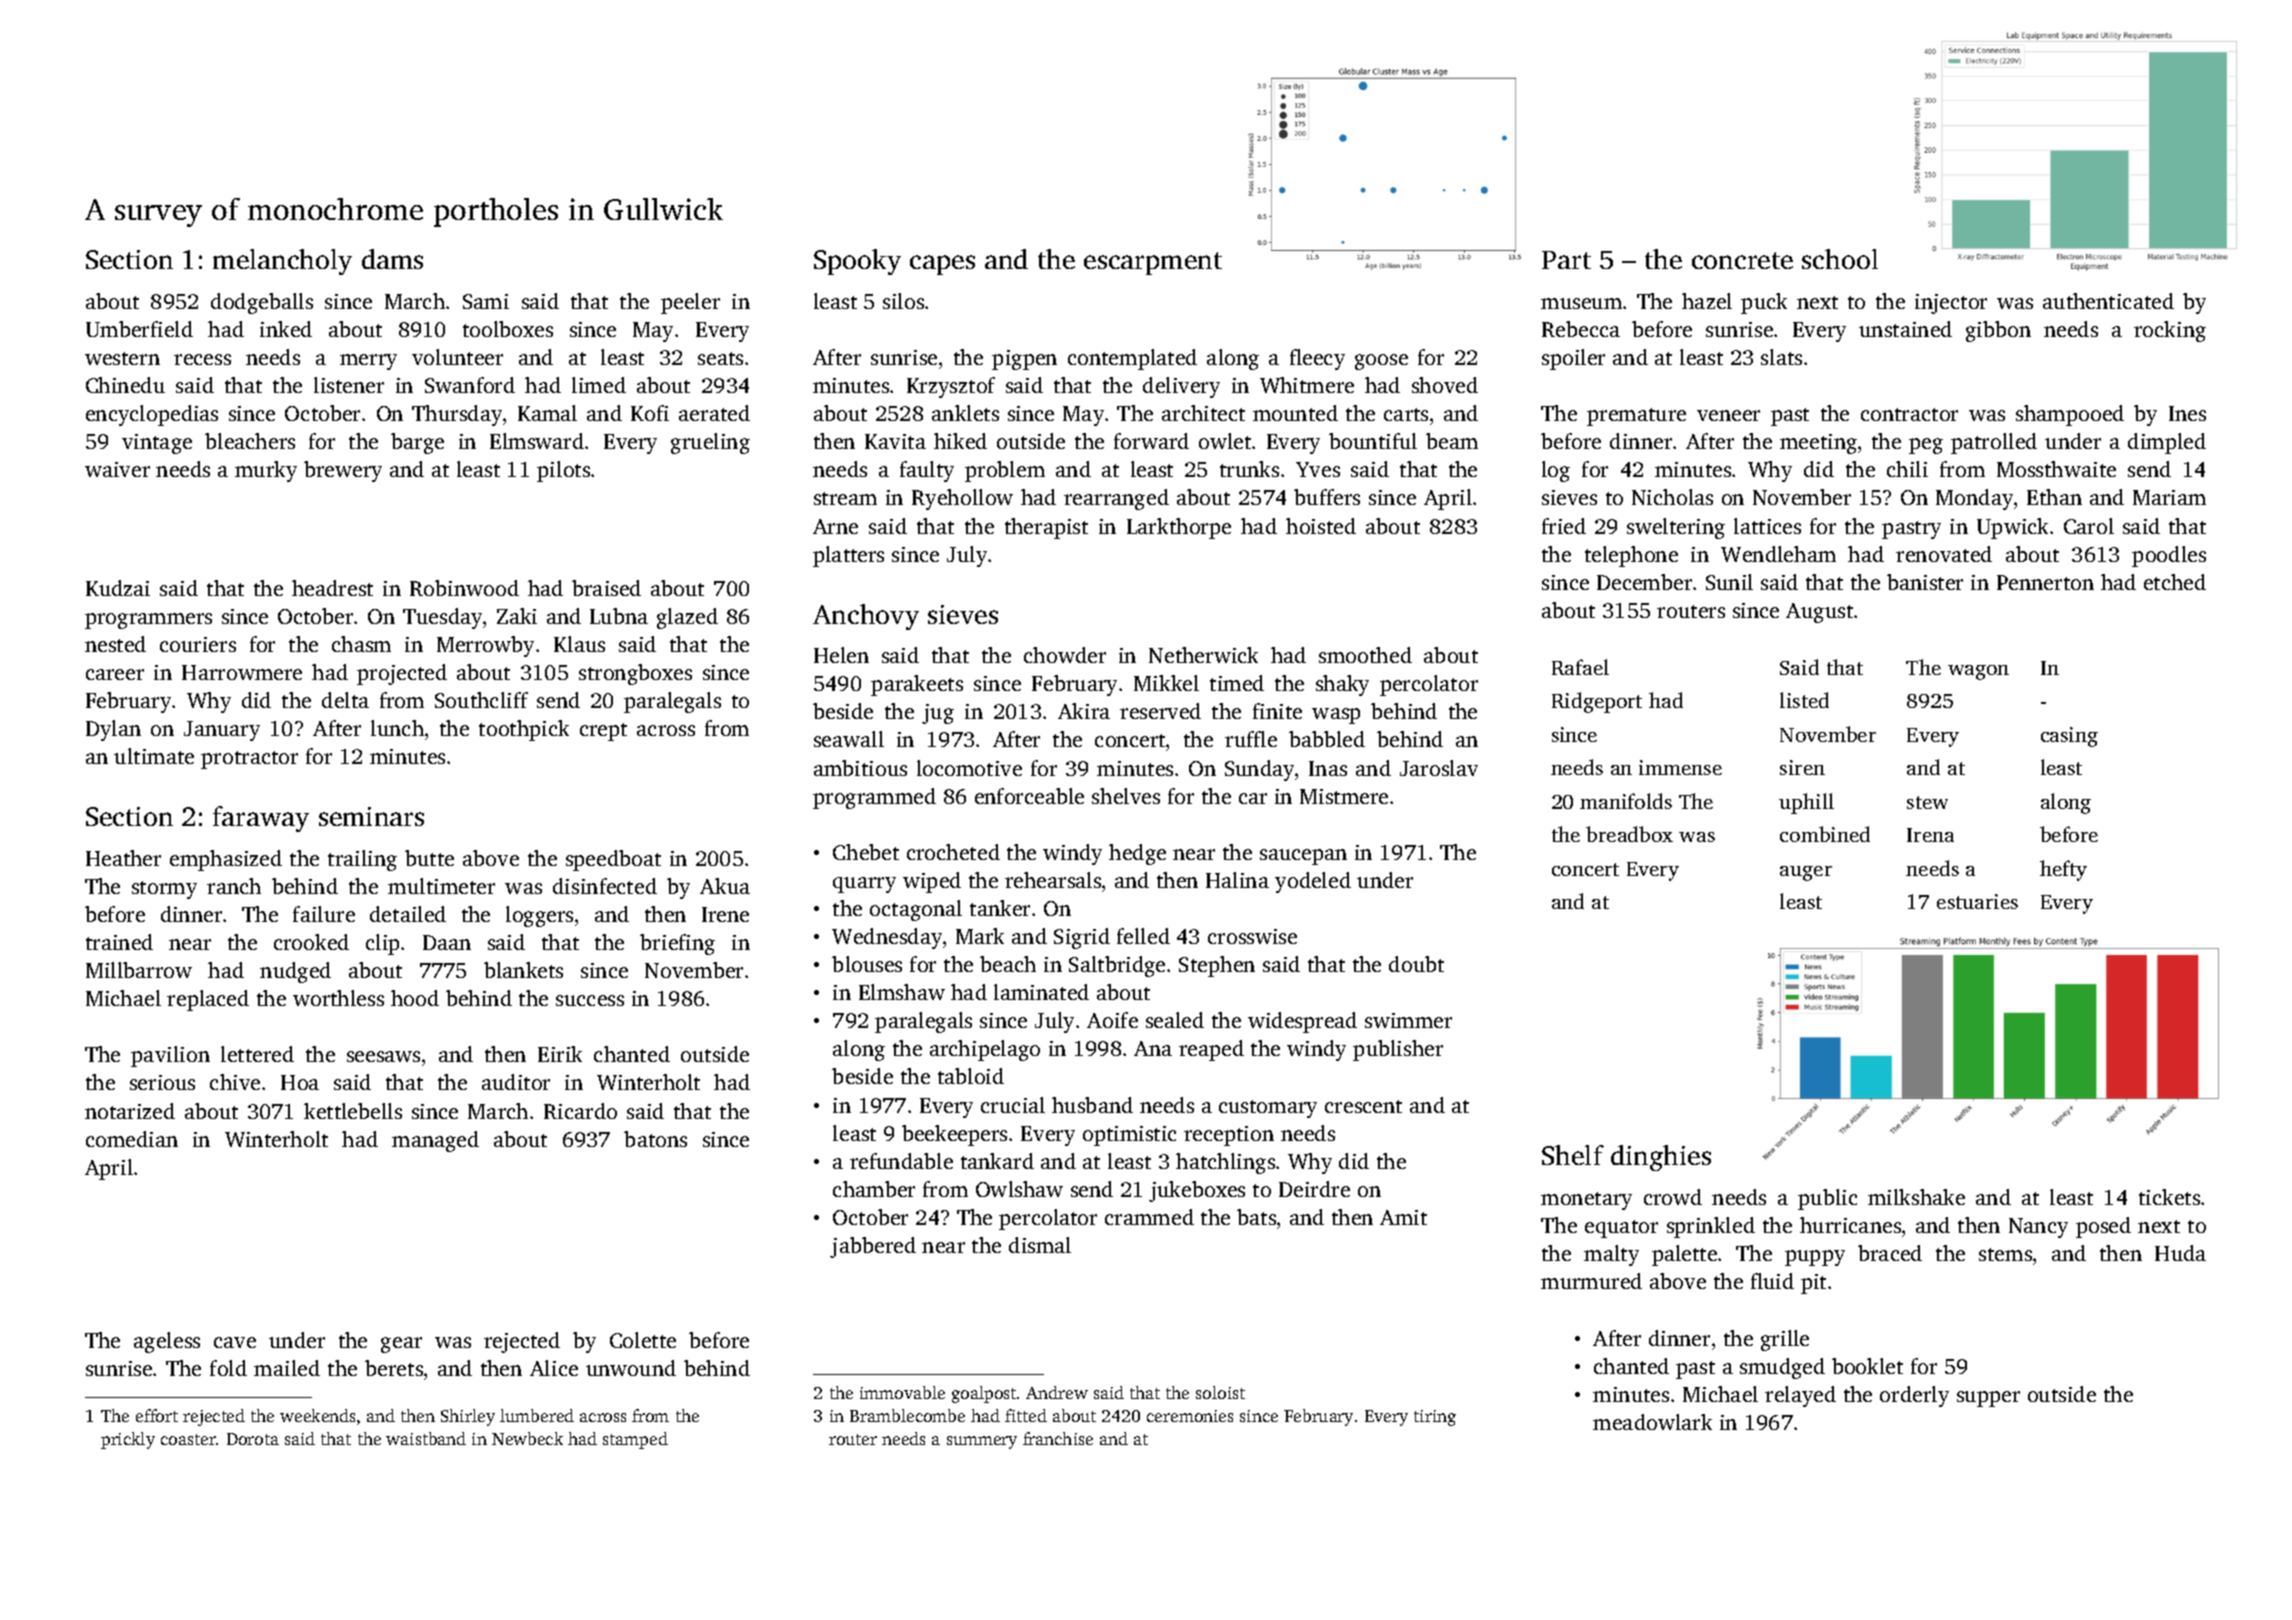 This screenshot has height=1620, width=2292. What do you see at coordinates (539, 916) in the screenshot?
I see `loggers` at bounding box center [539, 916].
